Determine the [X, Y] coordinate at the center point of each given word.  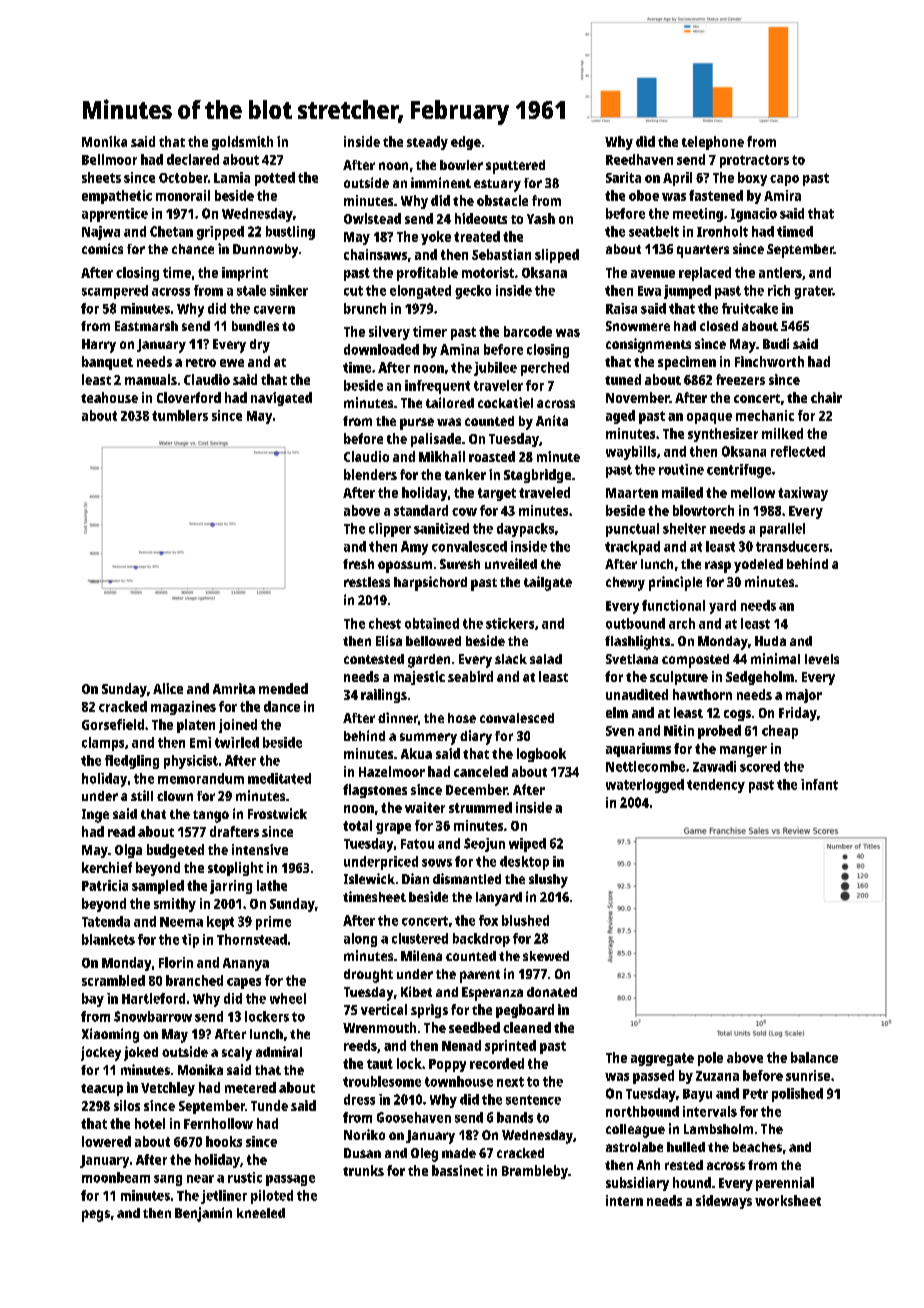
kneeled [261, 1213]
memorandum [201, 778]
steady [427, 143]
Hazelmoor [392, 771]
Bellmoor [109, 159]
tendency [716, 786]
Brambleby [535, 1172]
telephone [713, 143]
